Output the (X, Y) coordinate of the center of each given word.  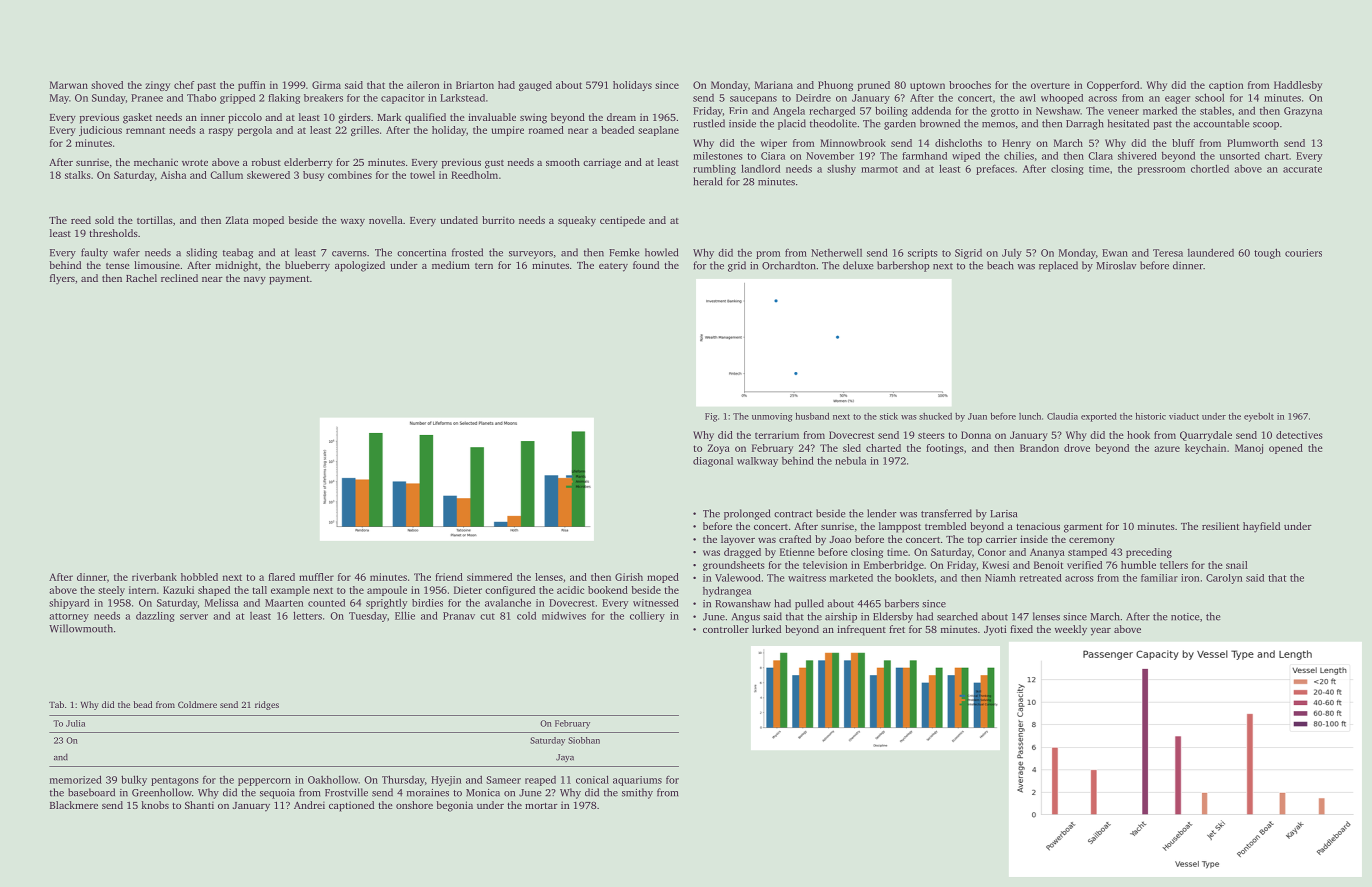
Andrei (309, 805)
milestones (717, 156)
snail (1237, 565)
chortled (1210, 168)
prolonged (747, 514)
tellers (1174, 565)
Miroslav (1116, 265)
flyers (62, 279)
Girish (629, 577)
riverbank (154, 577)
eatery (613, 267)
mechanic (156, 162)
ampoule (387, 591)
